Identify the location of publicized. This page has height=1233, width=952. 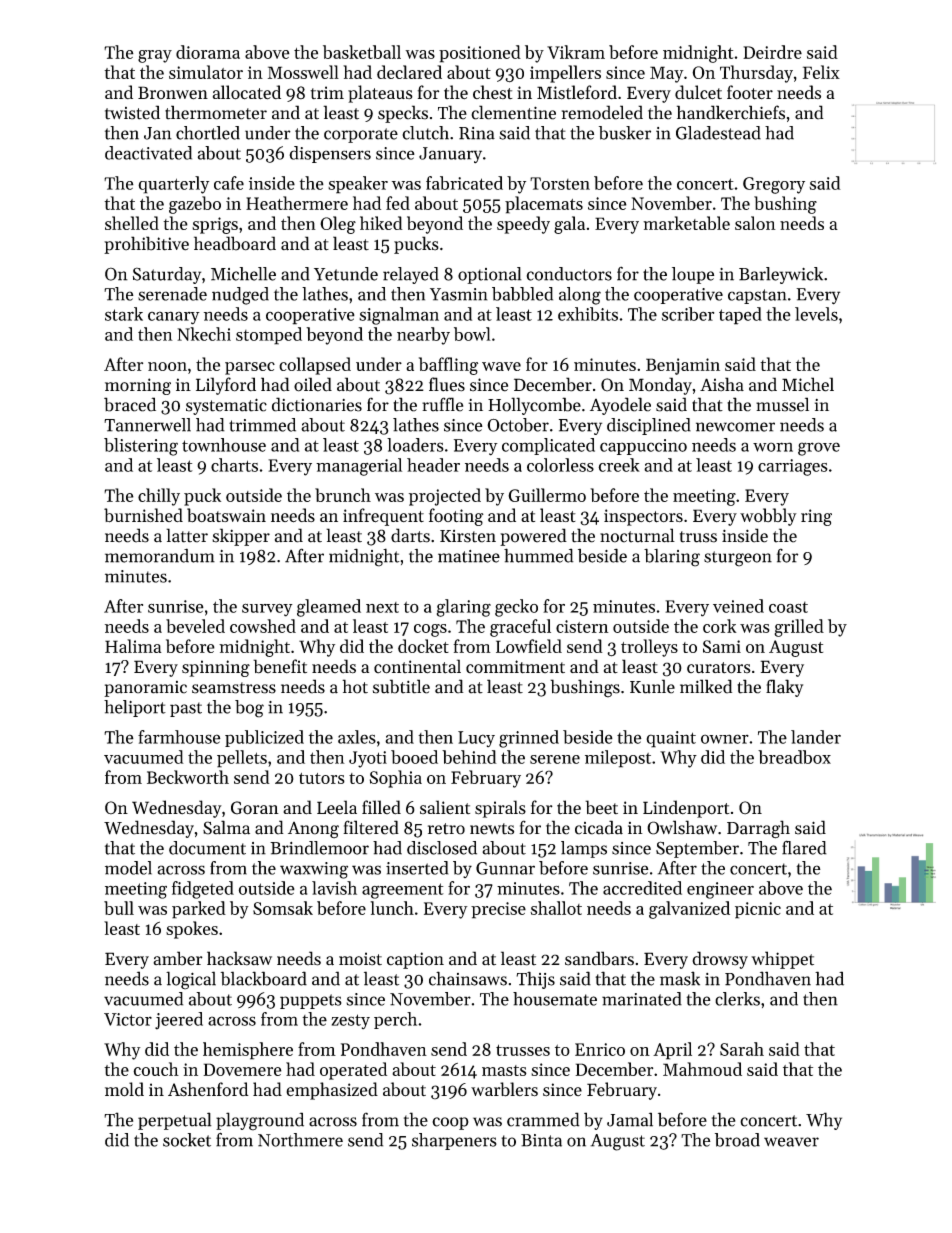
(264, 738).
